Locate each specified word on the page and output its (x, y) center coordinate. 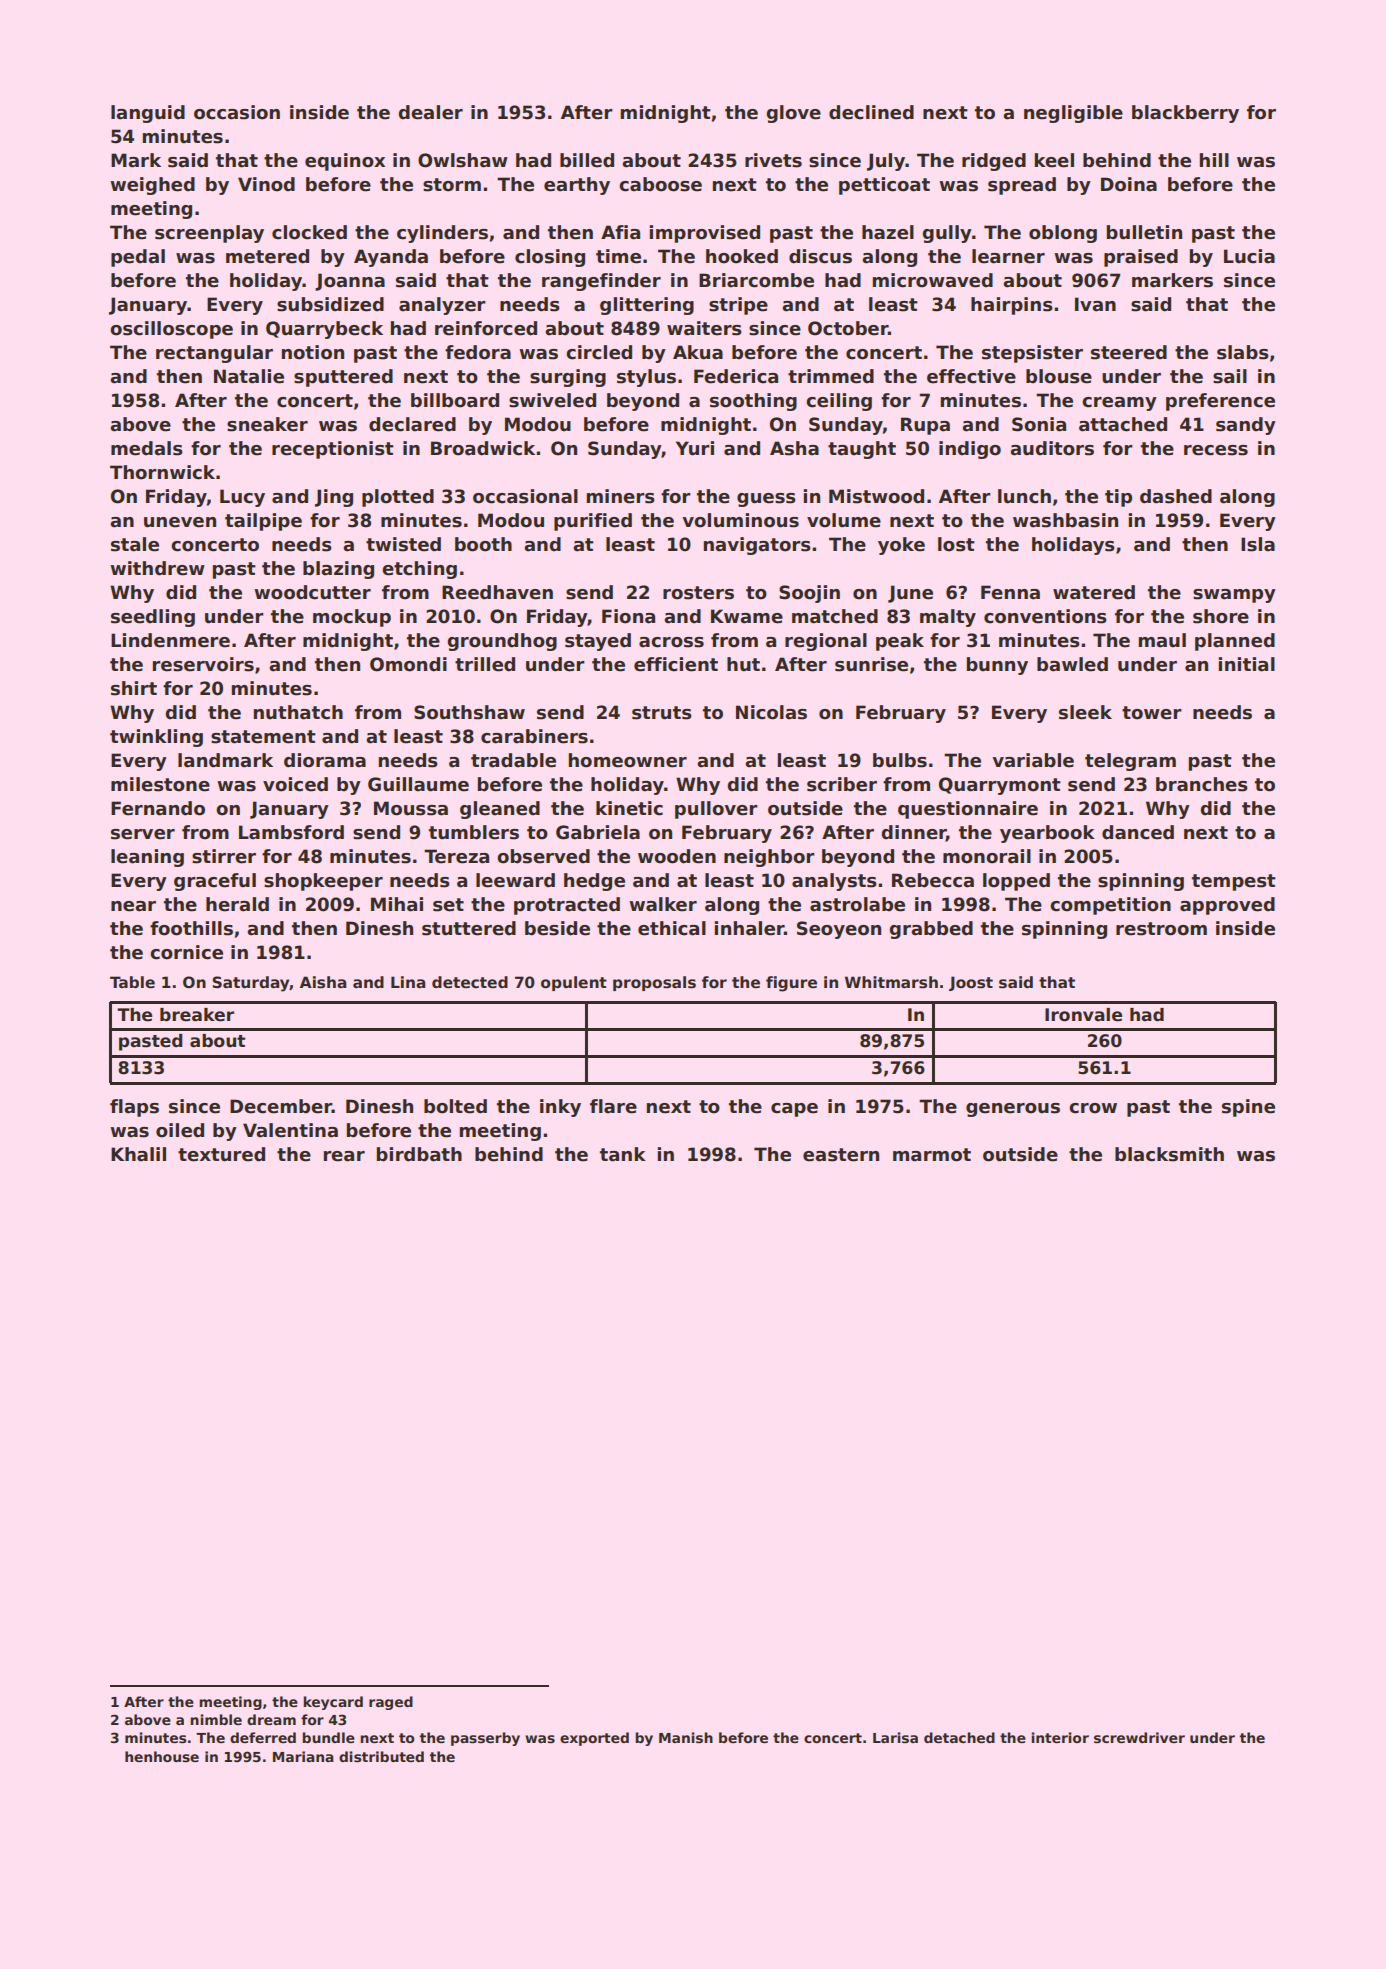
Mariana (303, 1756)
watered (1094, 592)
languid (148, 114)
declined (871, 112)
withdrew (157, 568)
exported (594, 1739)
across (671, 642)
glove (793, 114)
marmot (932, 1155)
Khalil (138, 1154)
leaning (147, 858)
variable (1033, 760)
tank (623, 1154)
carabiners (534, 736)
